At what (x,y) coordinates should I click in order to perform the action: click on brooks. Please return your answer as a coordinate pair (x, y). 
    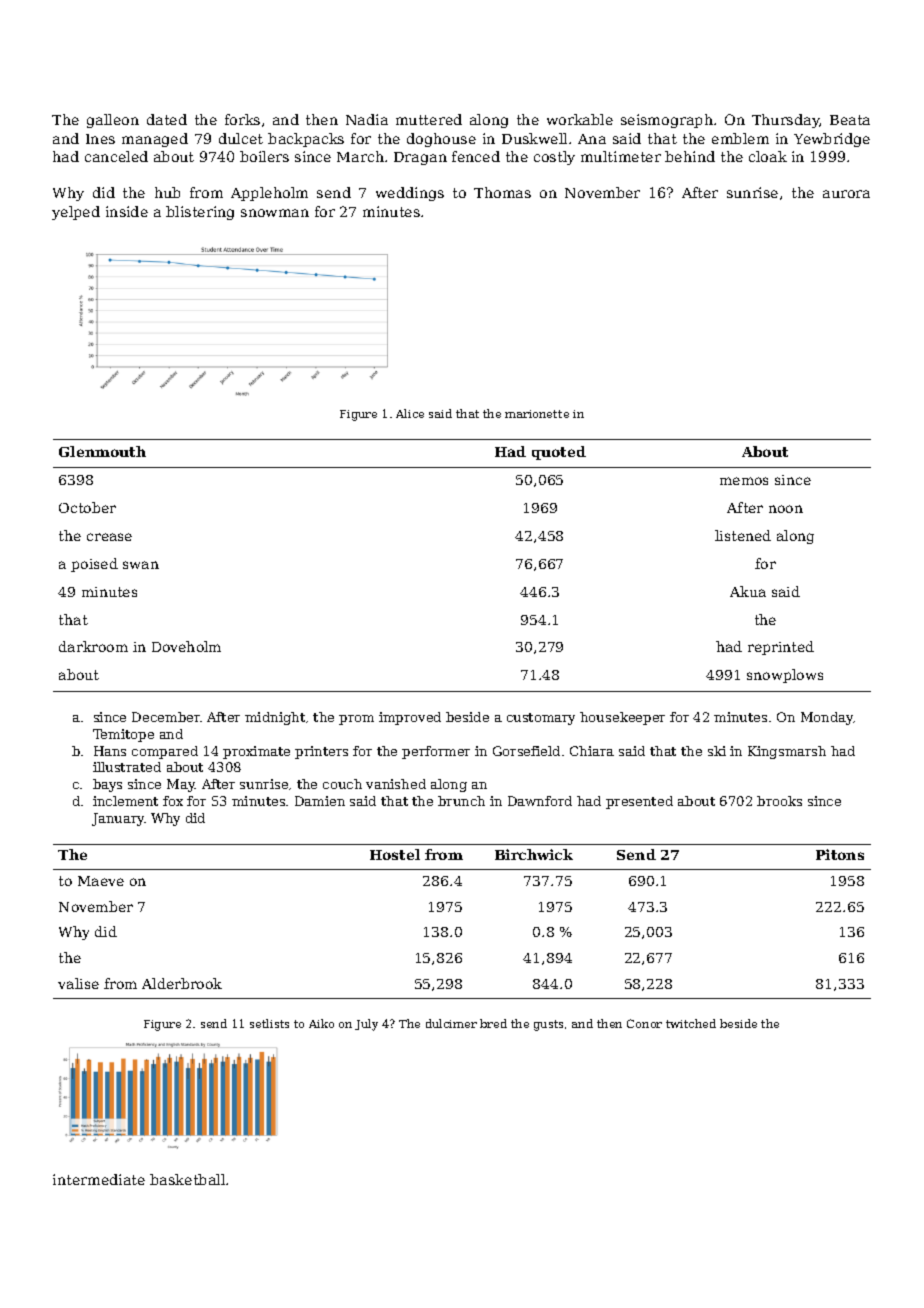
    Looking at the image, I should click on (779, 801).
